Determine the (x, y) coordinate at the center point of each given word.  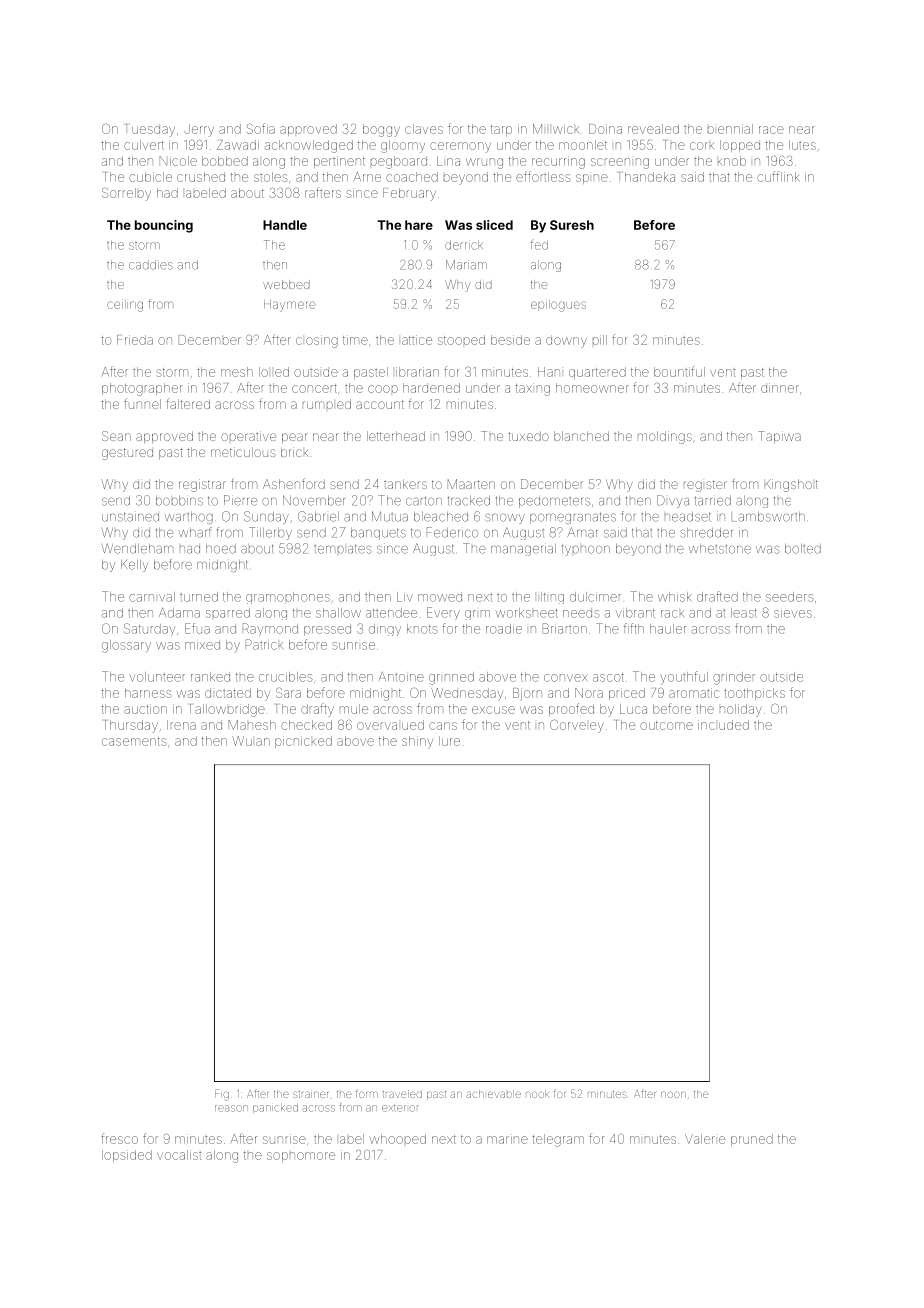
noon (673, 1094)
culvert (144, 145)
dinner (780, 388)
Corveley (576, 726)
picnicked (303, 742)
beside (510, 340)
